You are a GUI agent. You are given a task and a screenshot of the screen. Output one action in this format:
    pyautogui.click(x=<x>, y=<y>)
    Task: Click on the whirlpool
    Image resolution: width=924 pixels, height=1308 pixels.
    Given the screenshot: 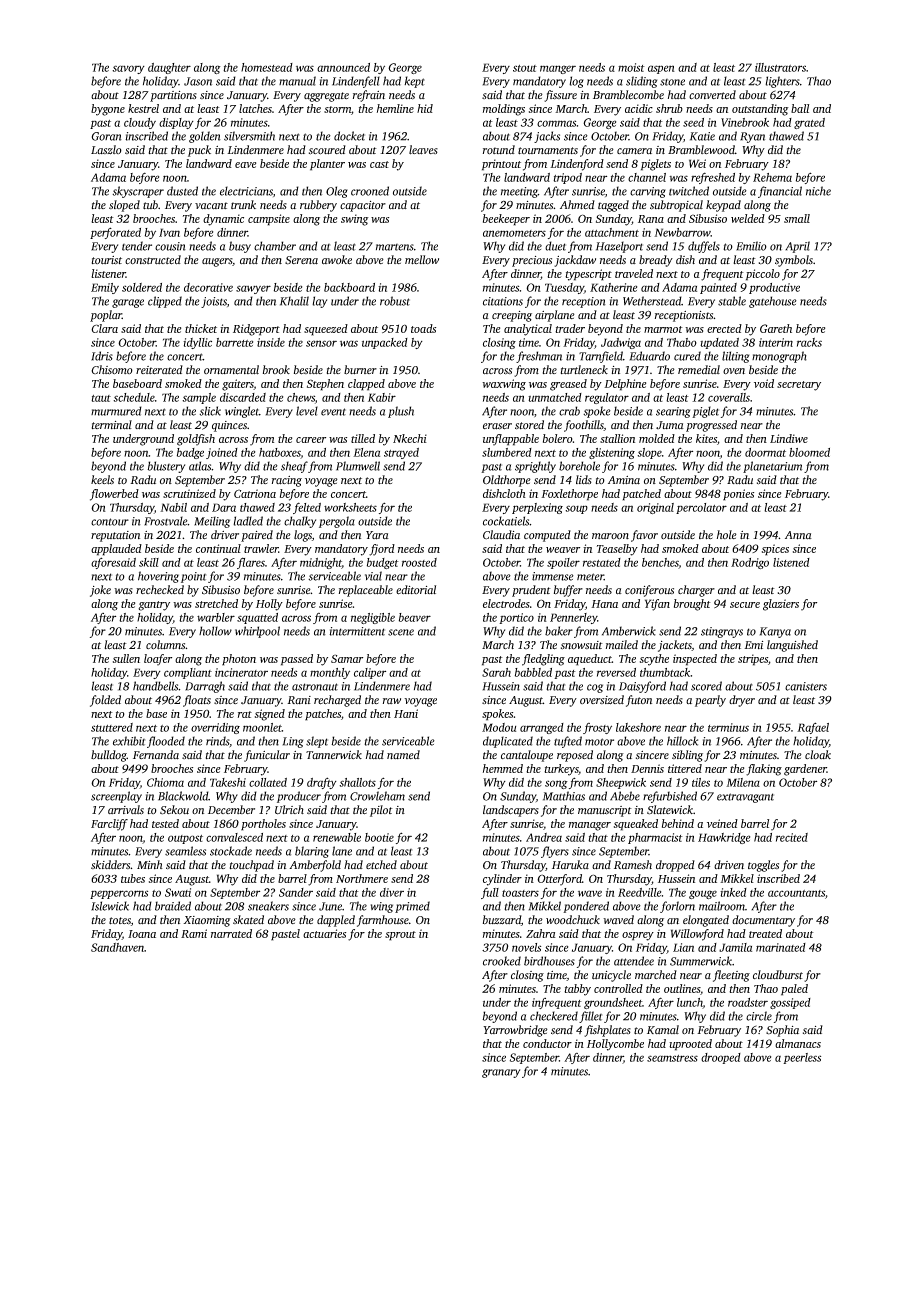 What is the action you would take?
    pyautogui.click(x=257, y=632)
